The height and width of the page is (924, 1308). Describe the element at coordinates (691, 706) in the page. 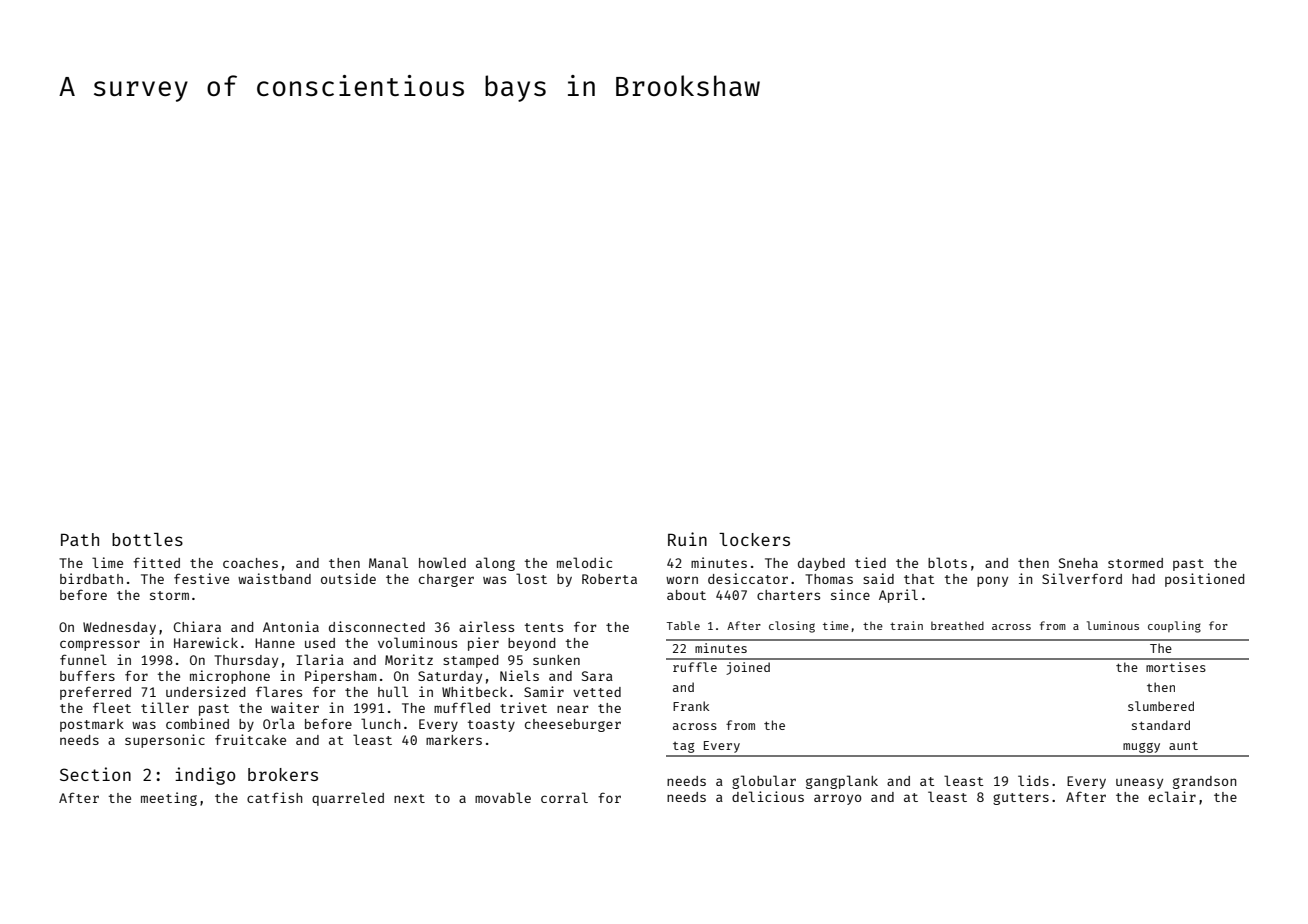

I see `Frank` at that location.
